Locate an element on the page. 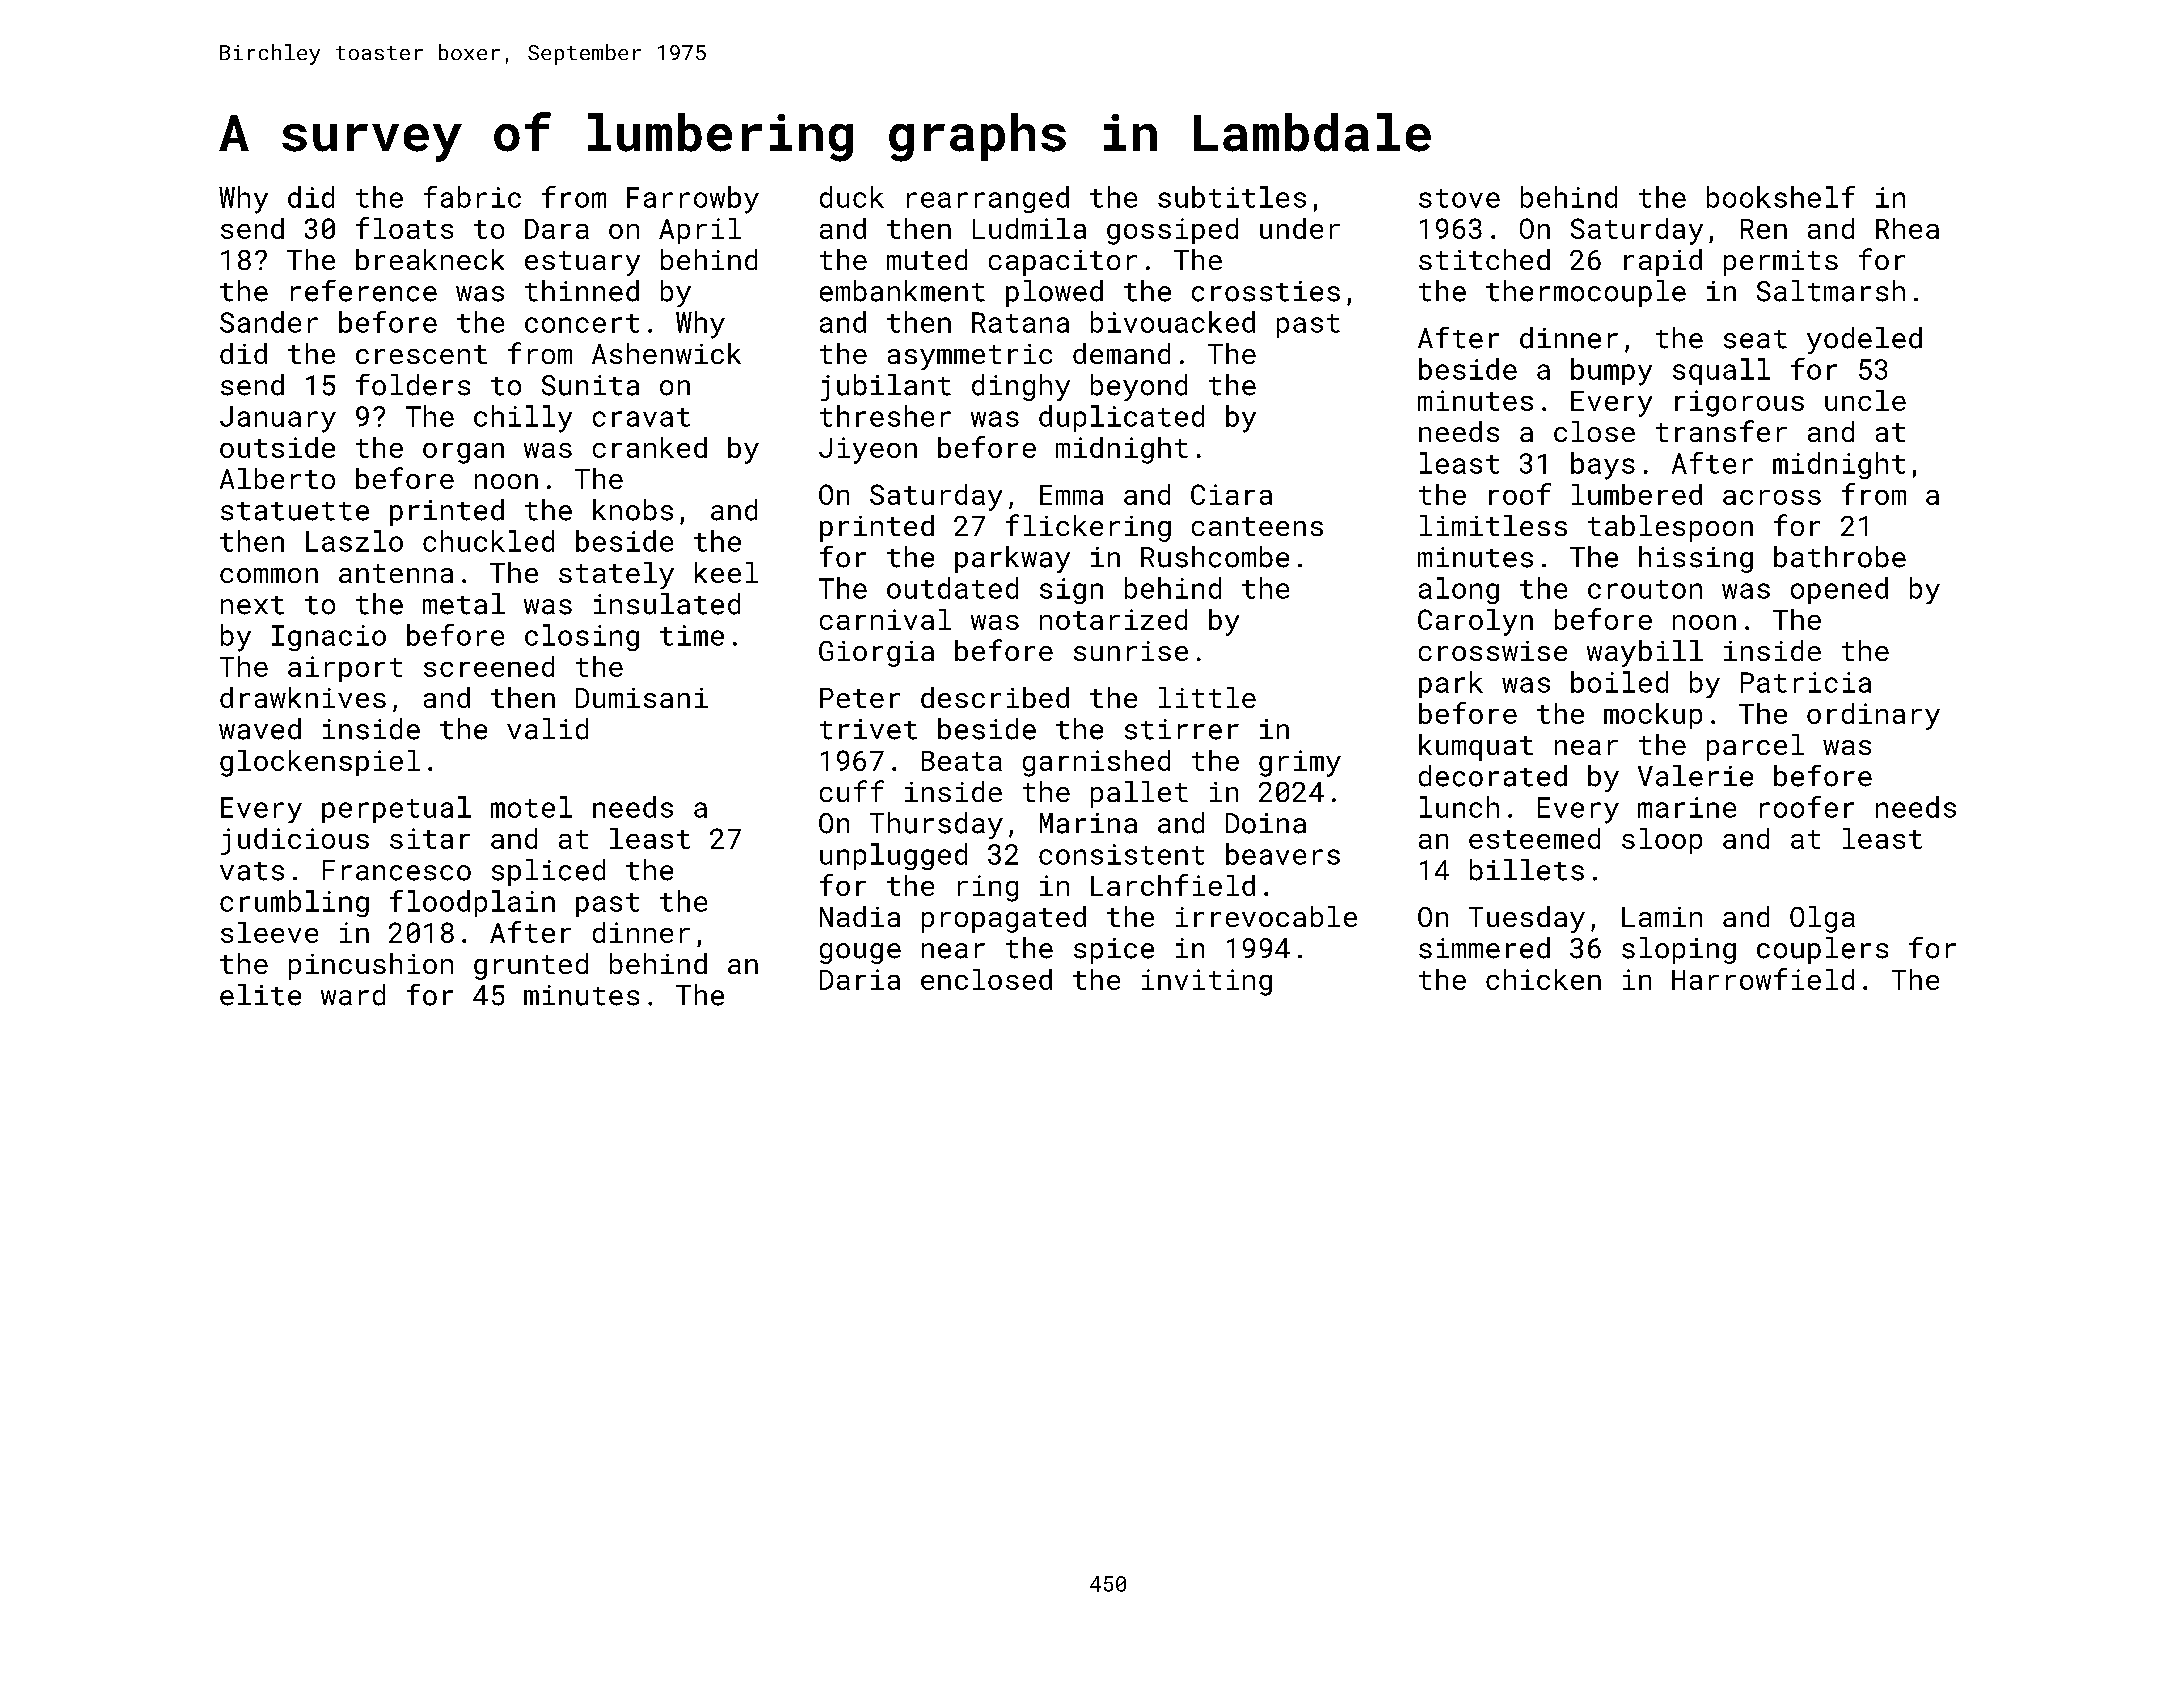  Daria is located at coordinates (860, 979).
